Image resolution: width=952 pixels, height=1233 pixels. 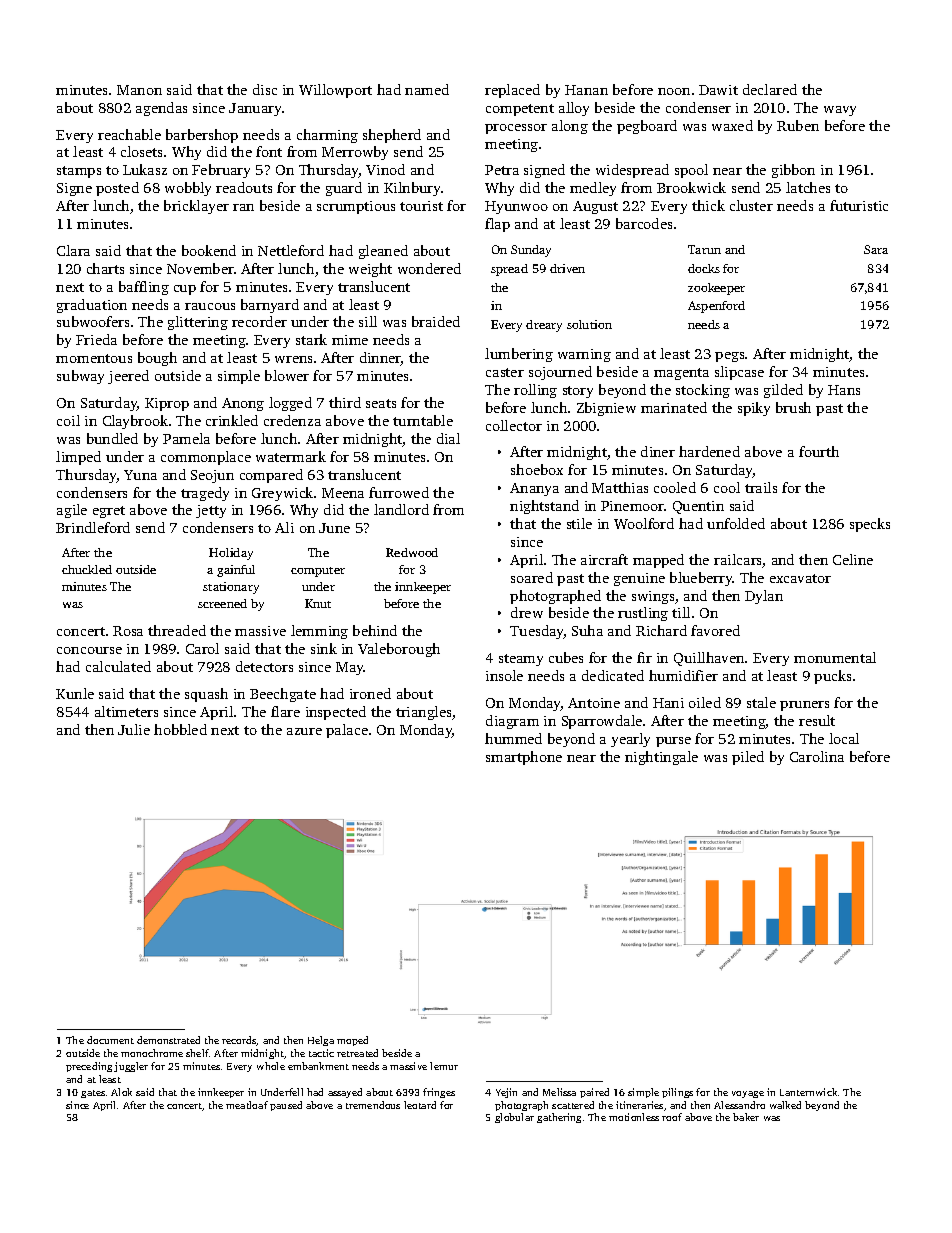 What do you see at coordinates (808, 1092) in the image?
I see `Lanternwick` at bounding box center [808, 1092].
